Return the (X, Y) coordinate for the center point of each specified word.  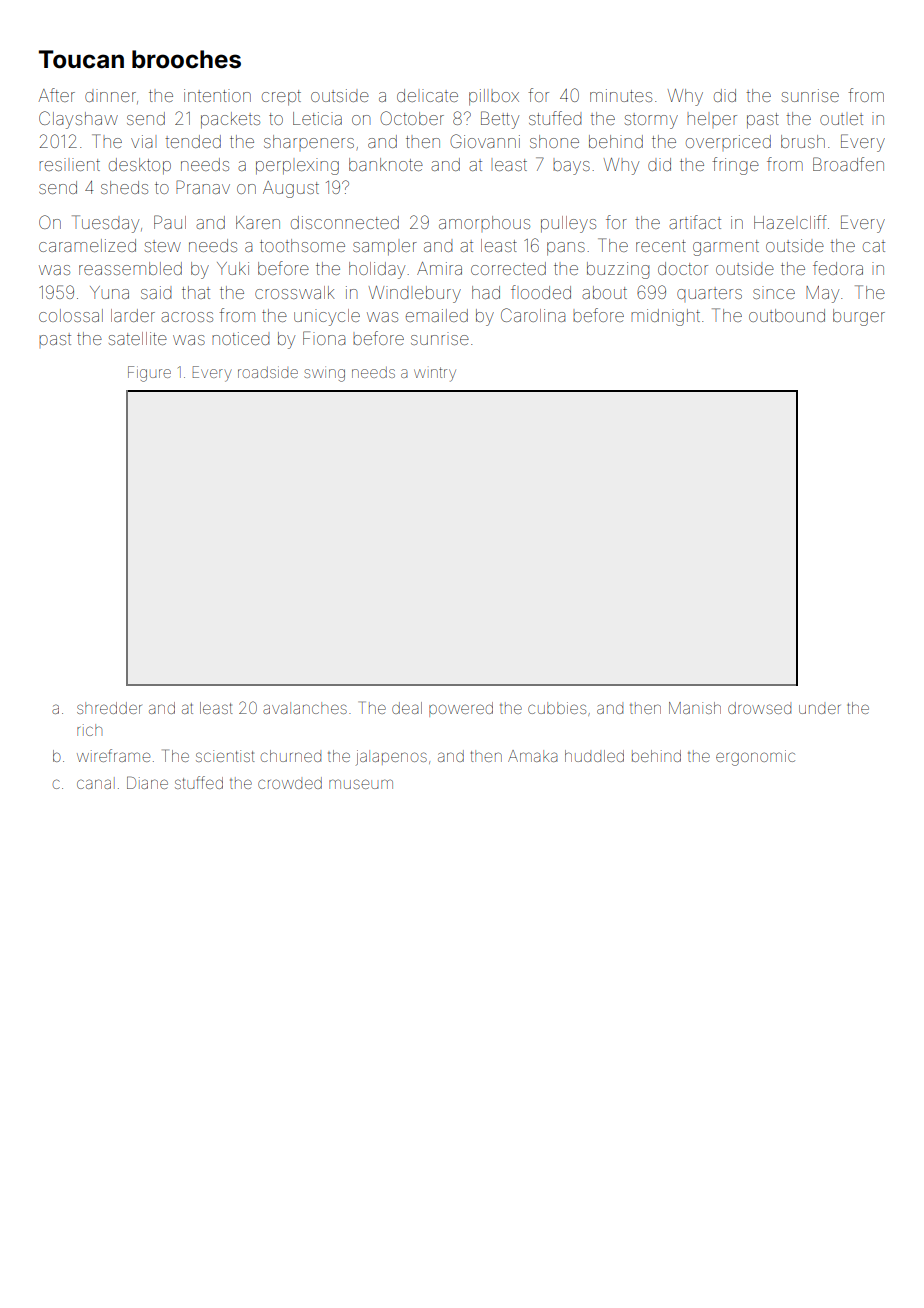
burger (859, 317)
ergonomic (755, 758)
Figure (149, 374)
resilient (69, 164)
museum (361, 784)
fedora (838, 268)
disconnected (345, 222)
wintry (435, 374)
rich (89, 730)
